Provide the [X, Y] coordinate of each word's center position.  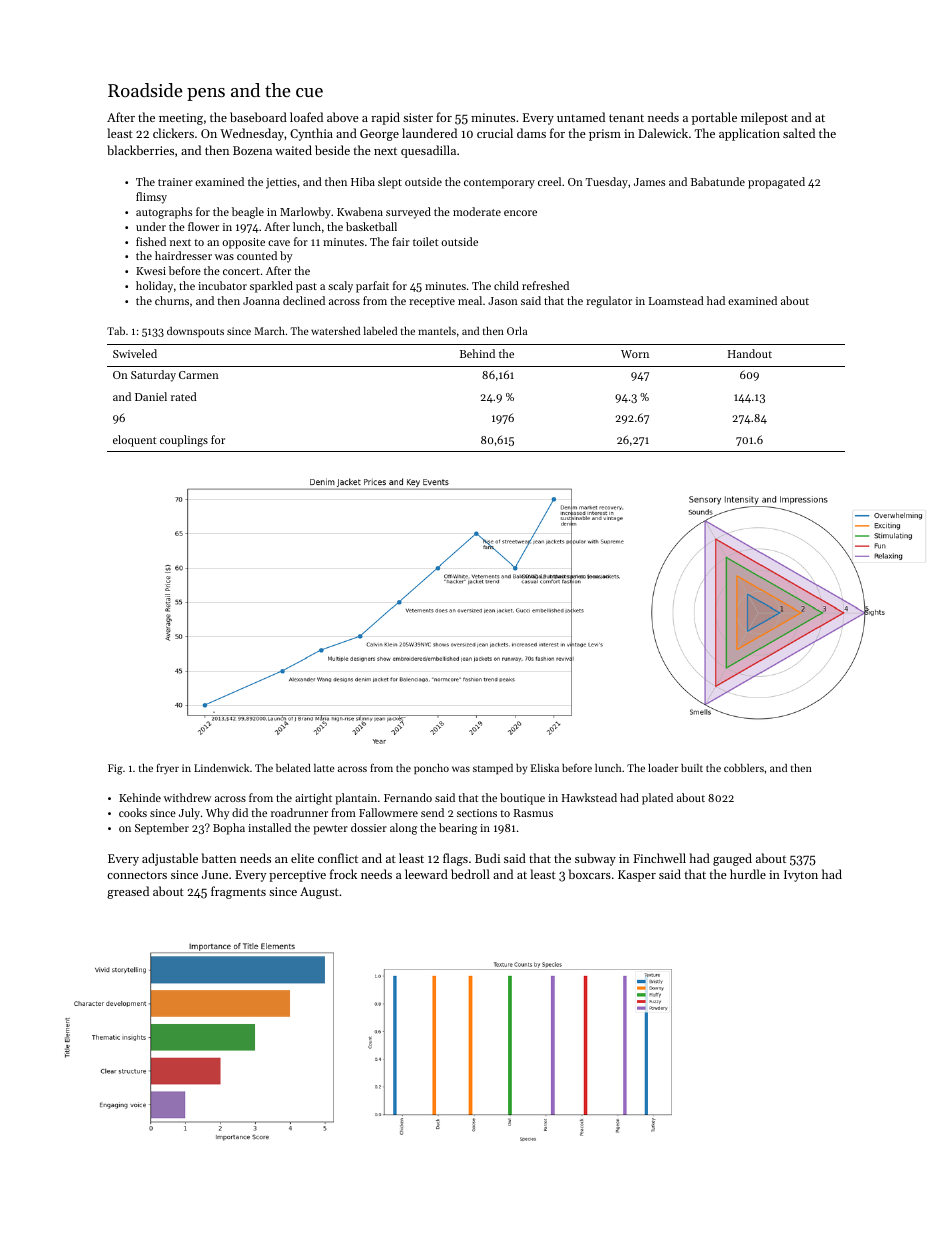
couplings [184, 441]
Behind [477, 353]
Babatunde [718, 181]
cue [309, 92]
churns [172, 300]
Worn [635, 354]
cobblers [744, 768]
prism [605, 135]
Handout [750, 353]
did [240, 812]
